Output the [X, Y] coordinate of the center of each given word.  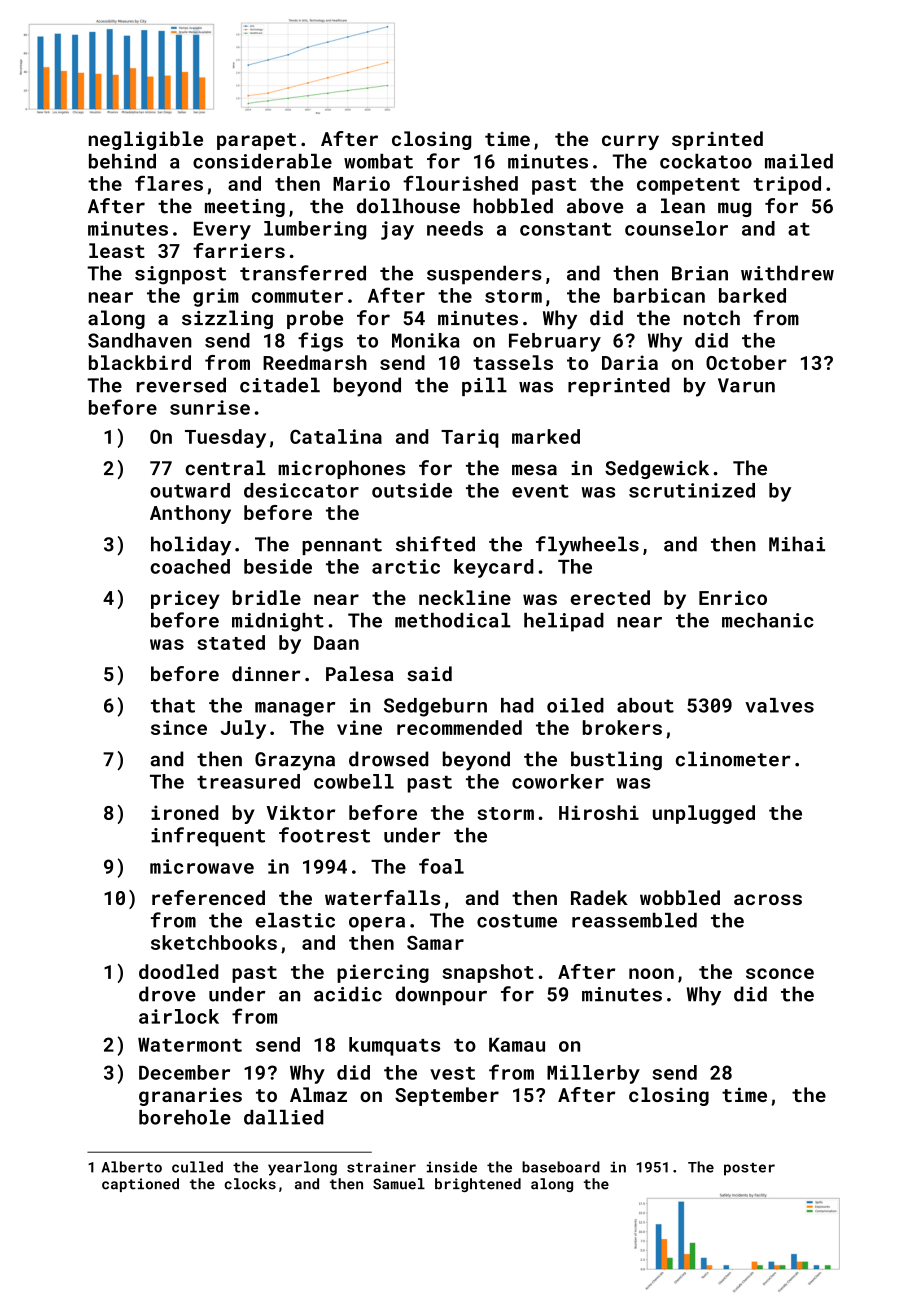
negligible [146, 140]
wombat [378, 161]
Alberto [132, 1167]
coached [190, 566]
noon [651, 973]
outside [412, 490]
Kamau [517, 1045]
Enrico [733, 597]
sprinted [717, 140]
